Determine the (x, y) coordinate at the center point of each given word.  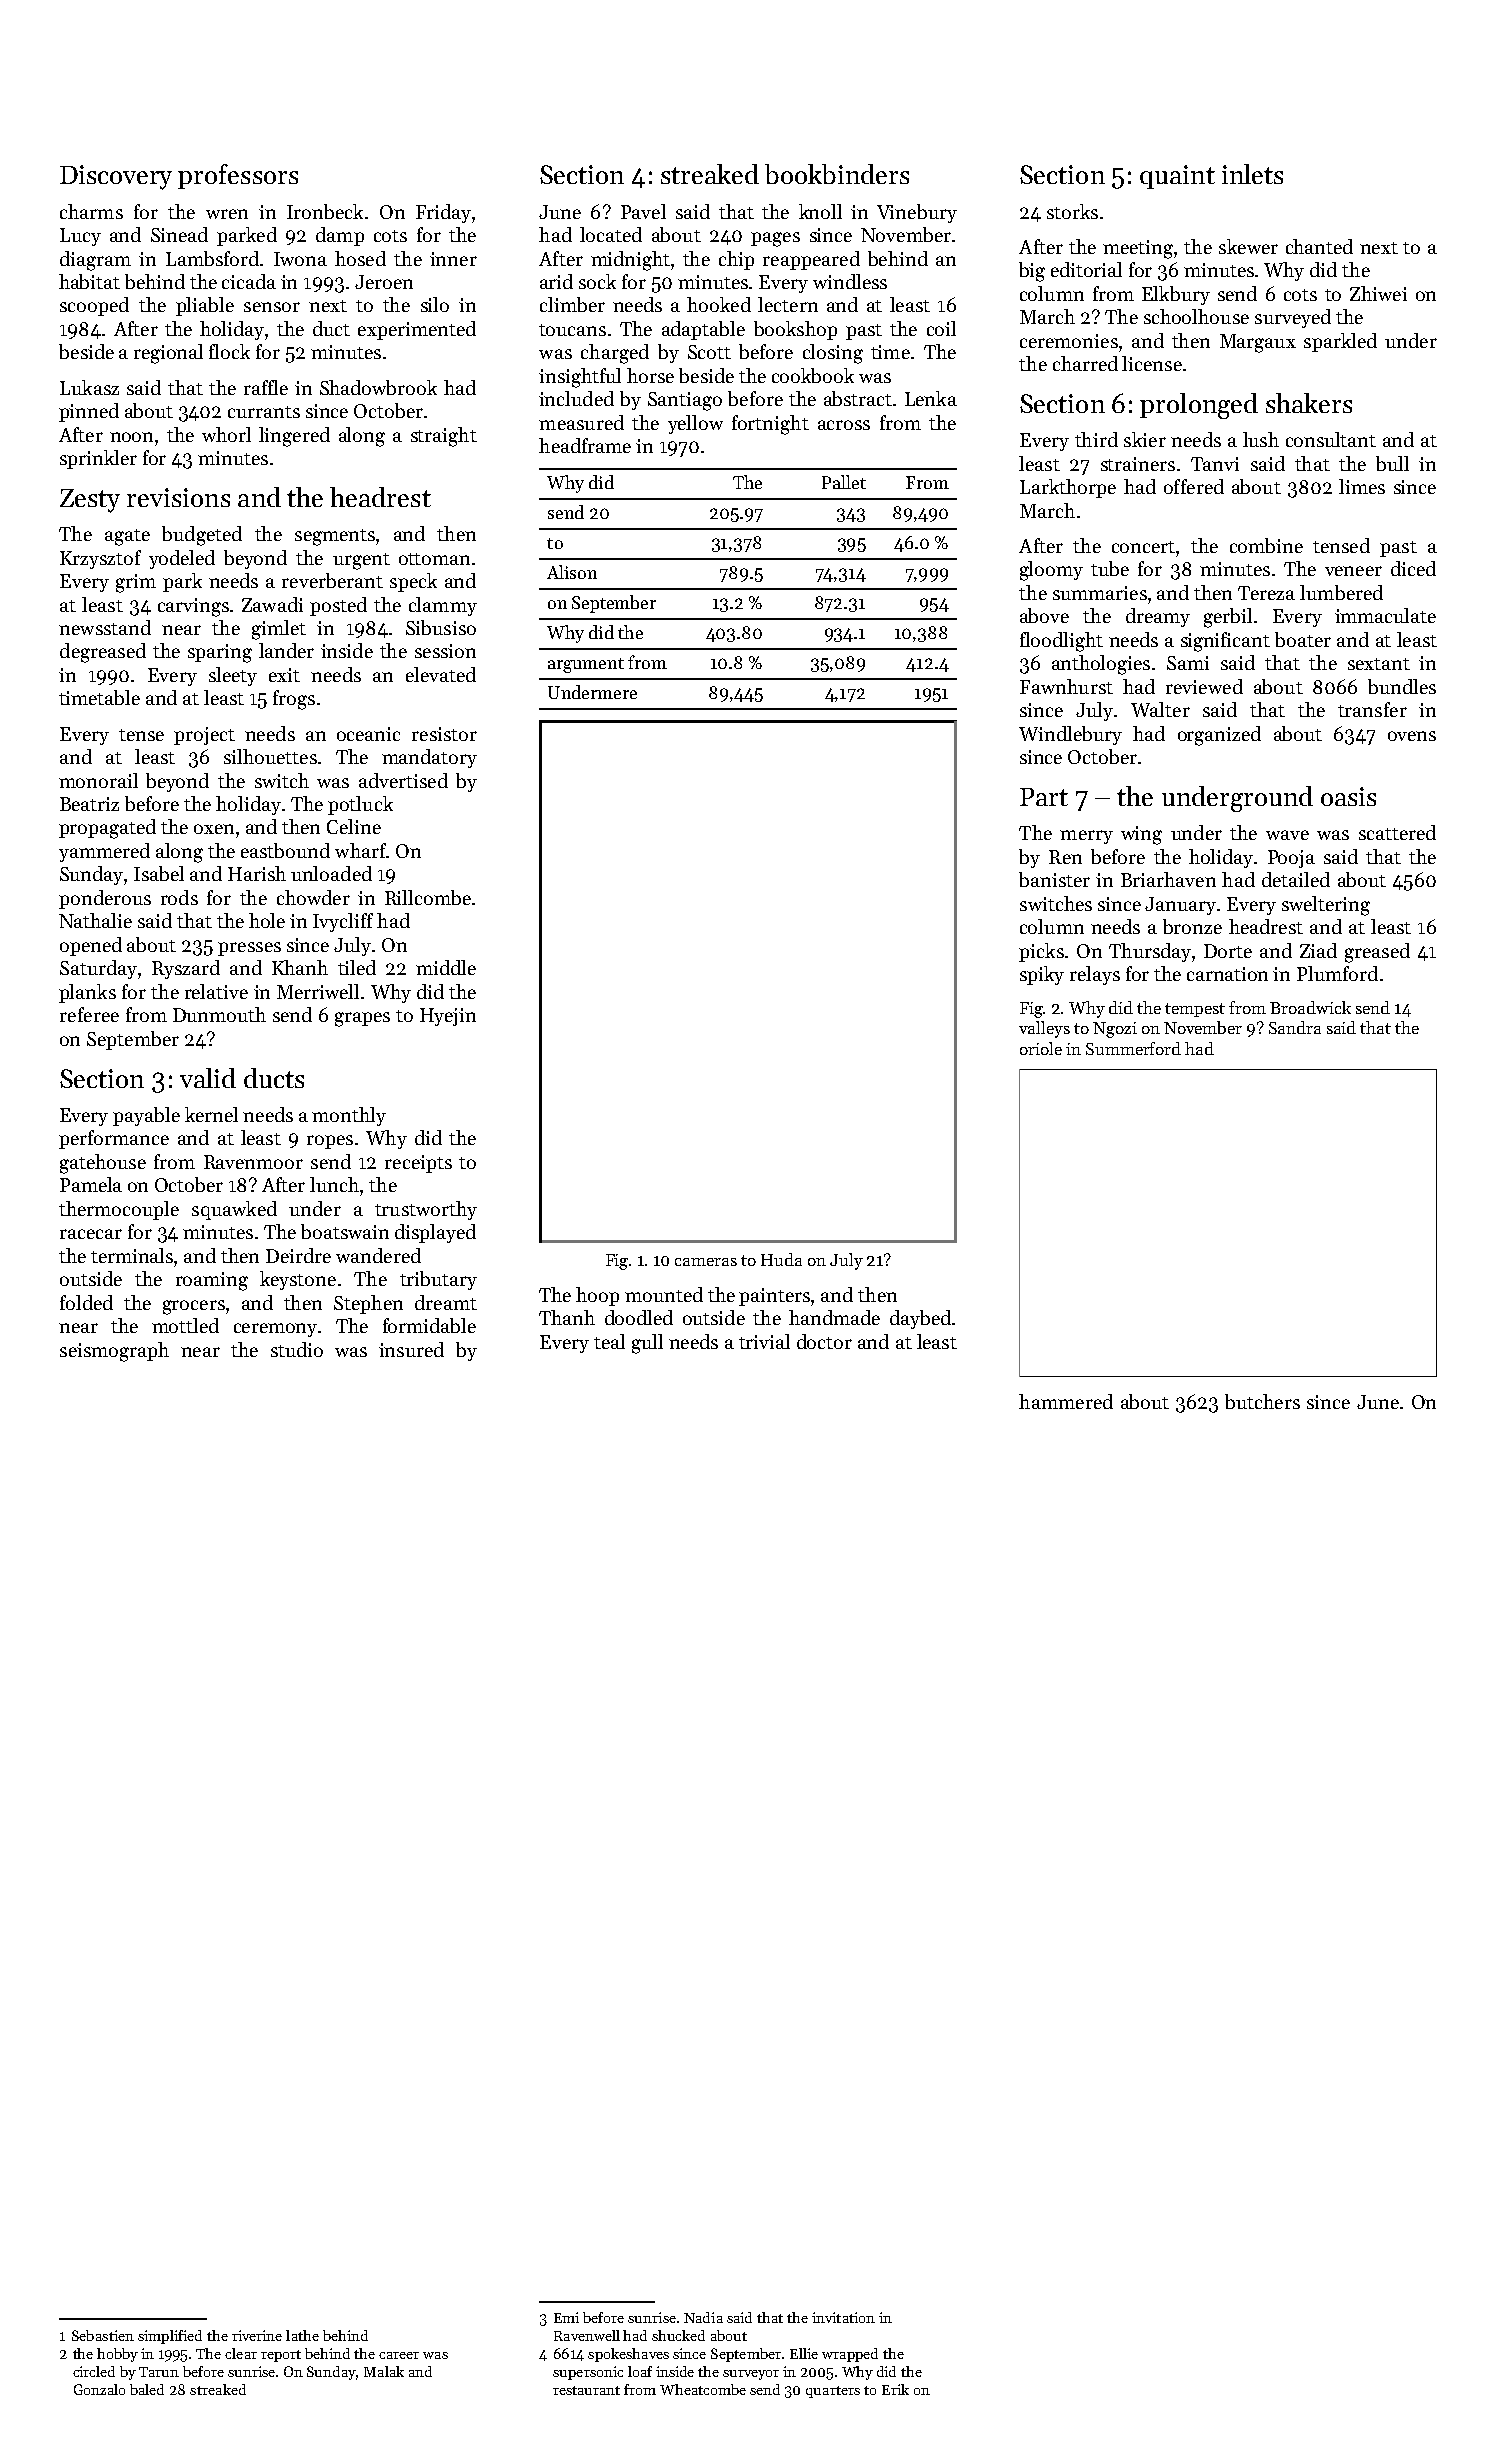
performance (114, 1139)
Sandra (1295, 1027)
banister (1054, 879)
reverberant (332, 580)
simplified (170, 2337)
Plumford (1337, 973)
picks (1041, 952)
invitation (843, 2317)
